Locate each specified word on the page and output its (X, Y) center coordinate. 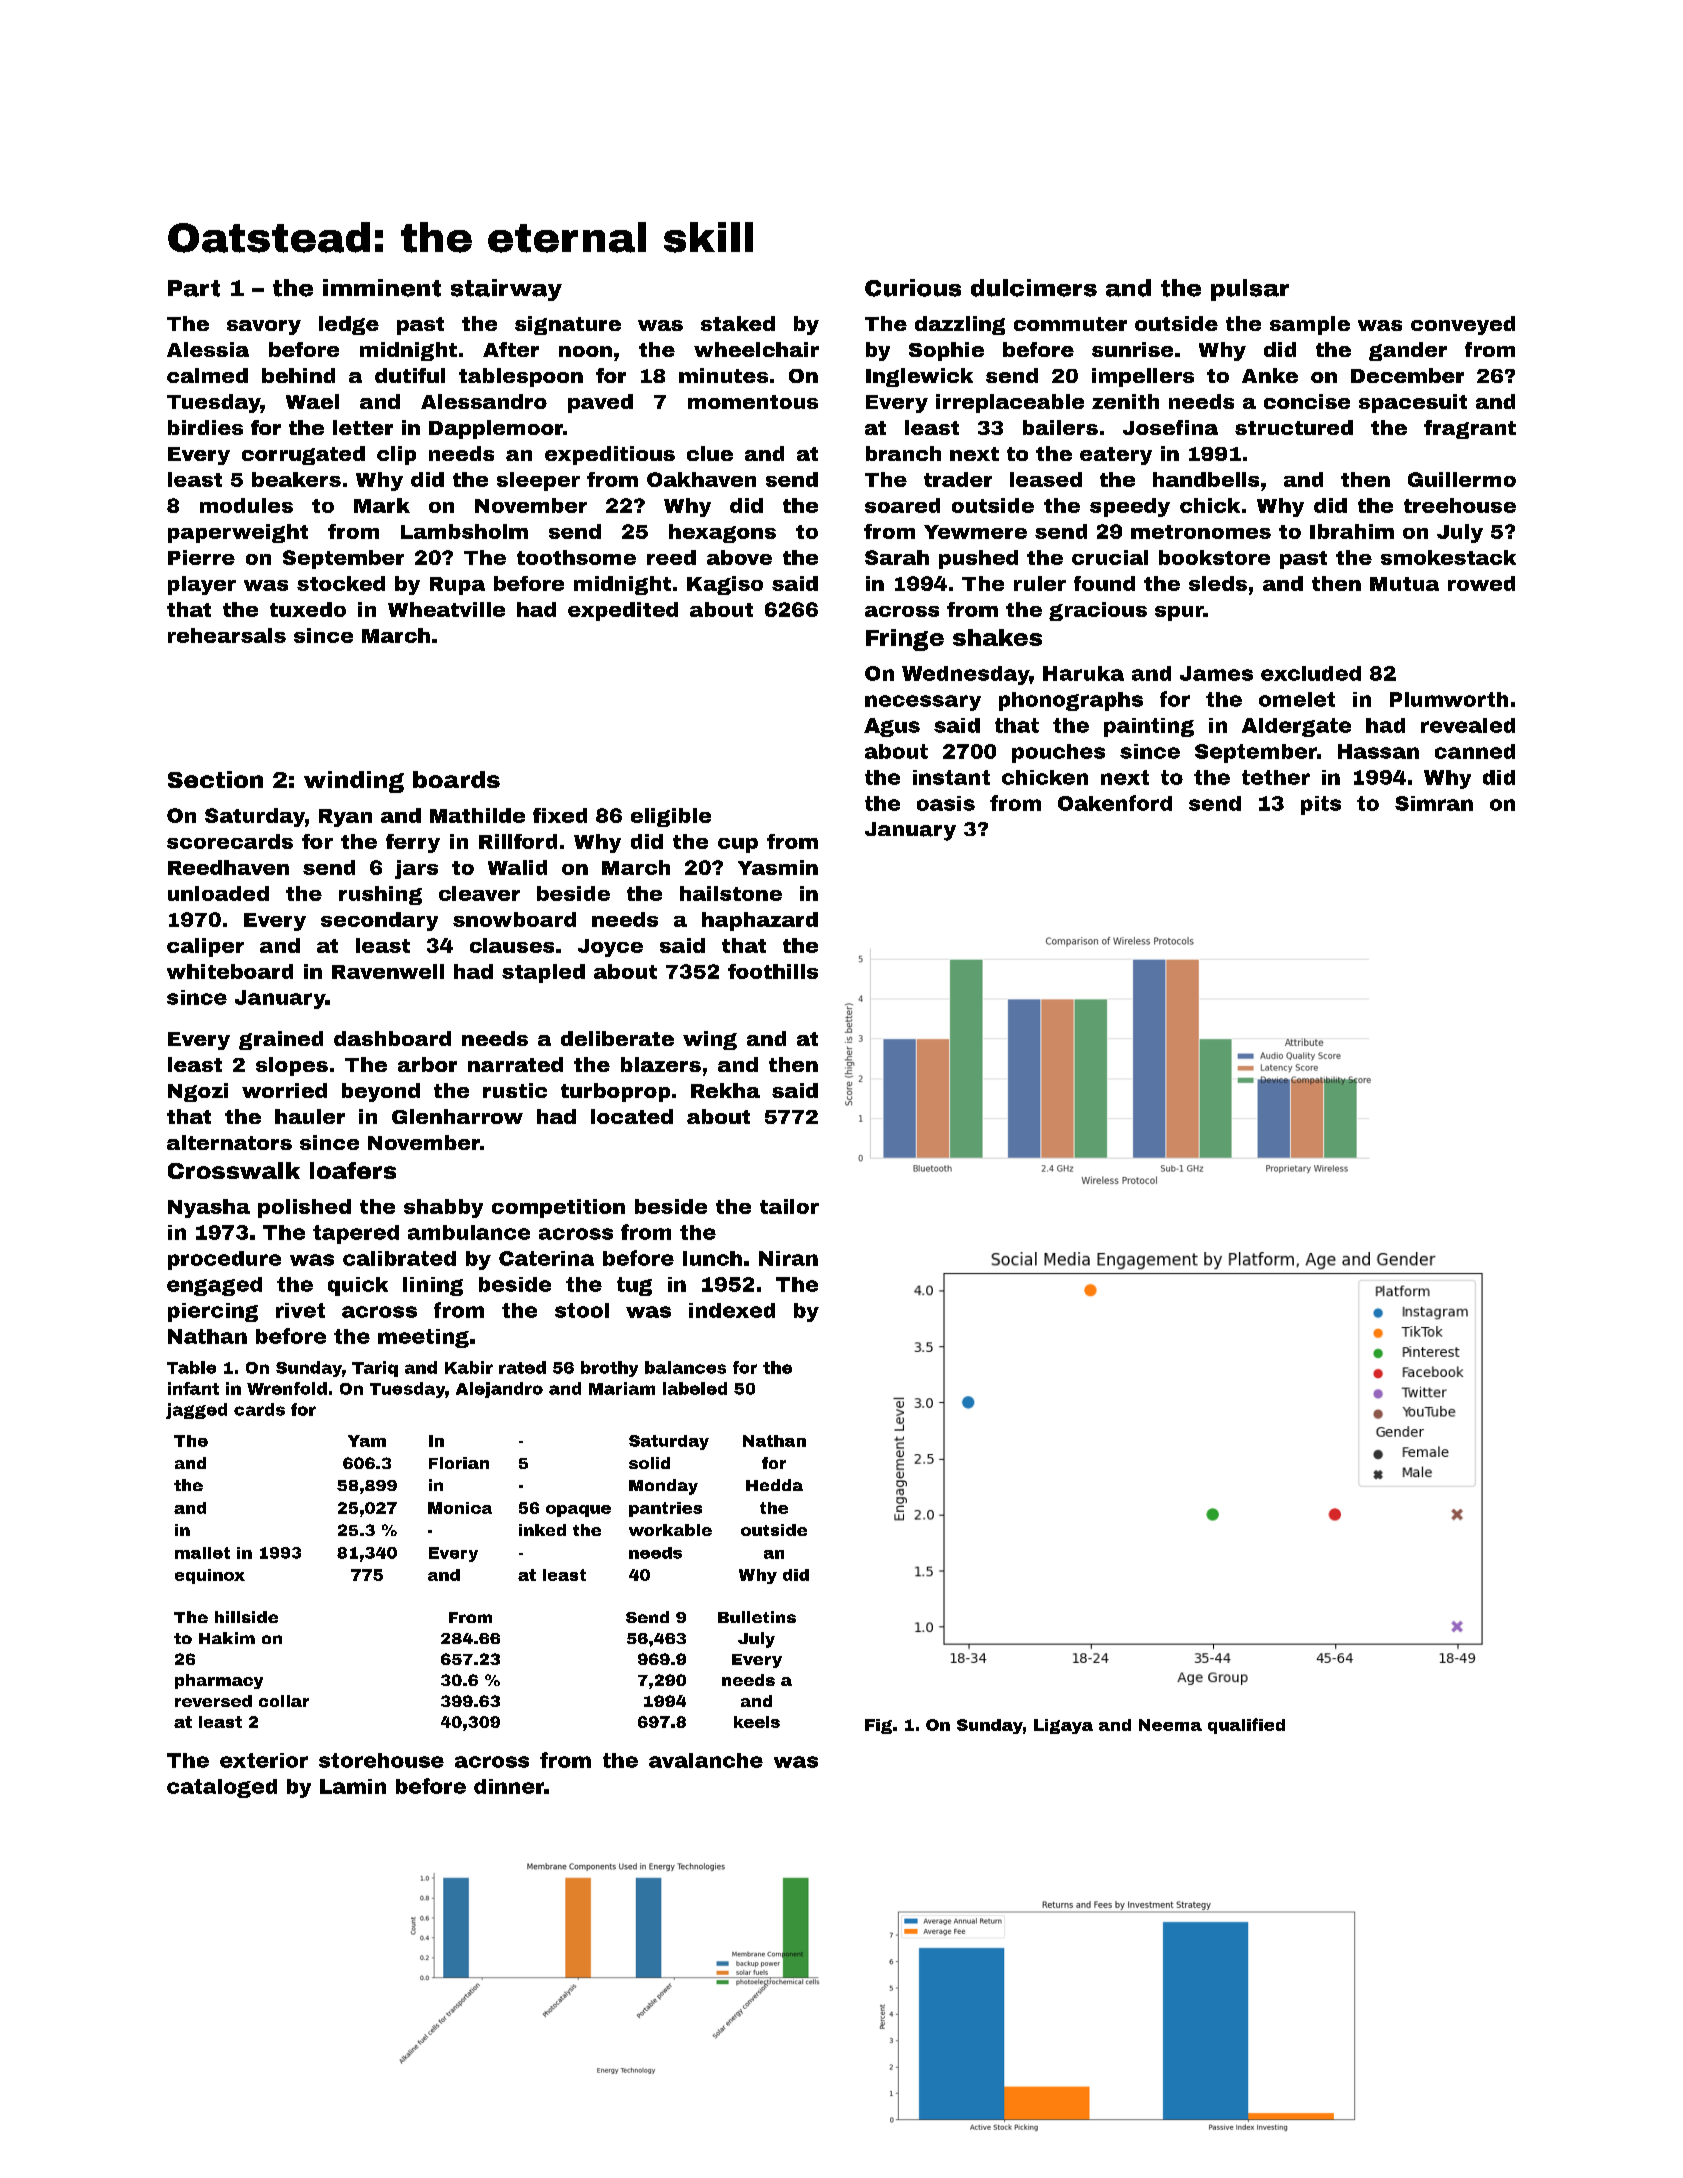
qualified (1246, 1726)
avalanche (706, 1760)
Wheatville (446, 609)
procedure (224, 1260)
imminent (382, 288)
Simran (1434, 803)
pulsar (1250, 290)
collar (284, 1701)
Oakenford (1115, 803)
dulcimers (1034, 288)
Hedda (774, 1485)
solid (649, 1463)
